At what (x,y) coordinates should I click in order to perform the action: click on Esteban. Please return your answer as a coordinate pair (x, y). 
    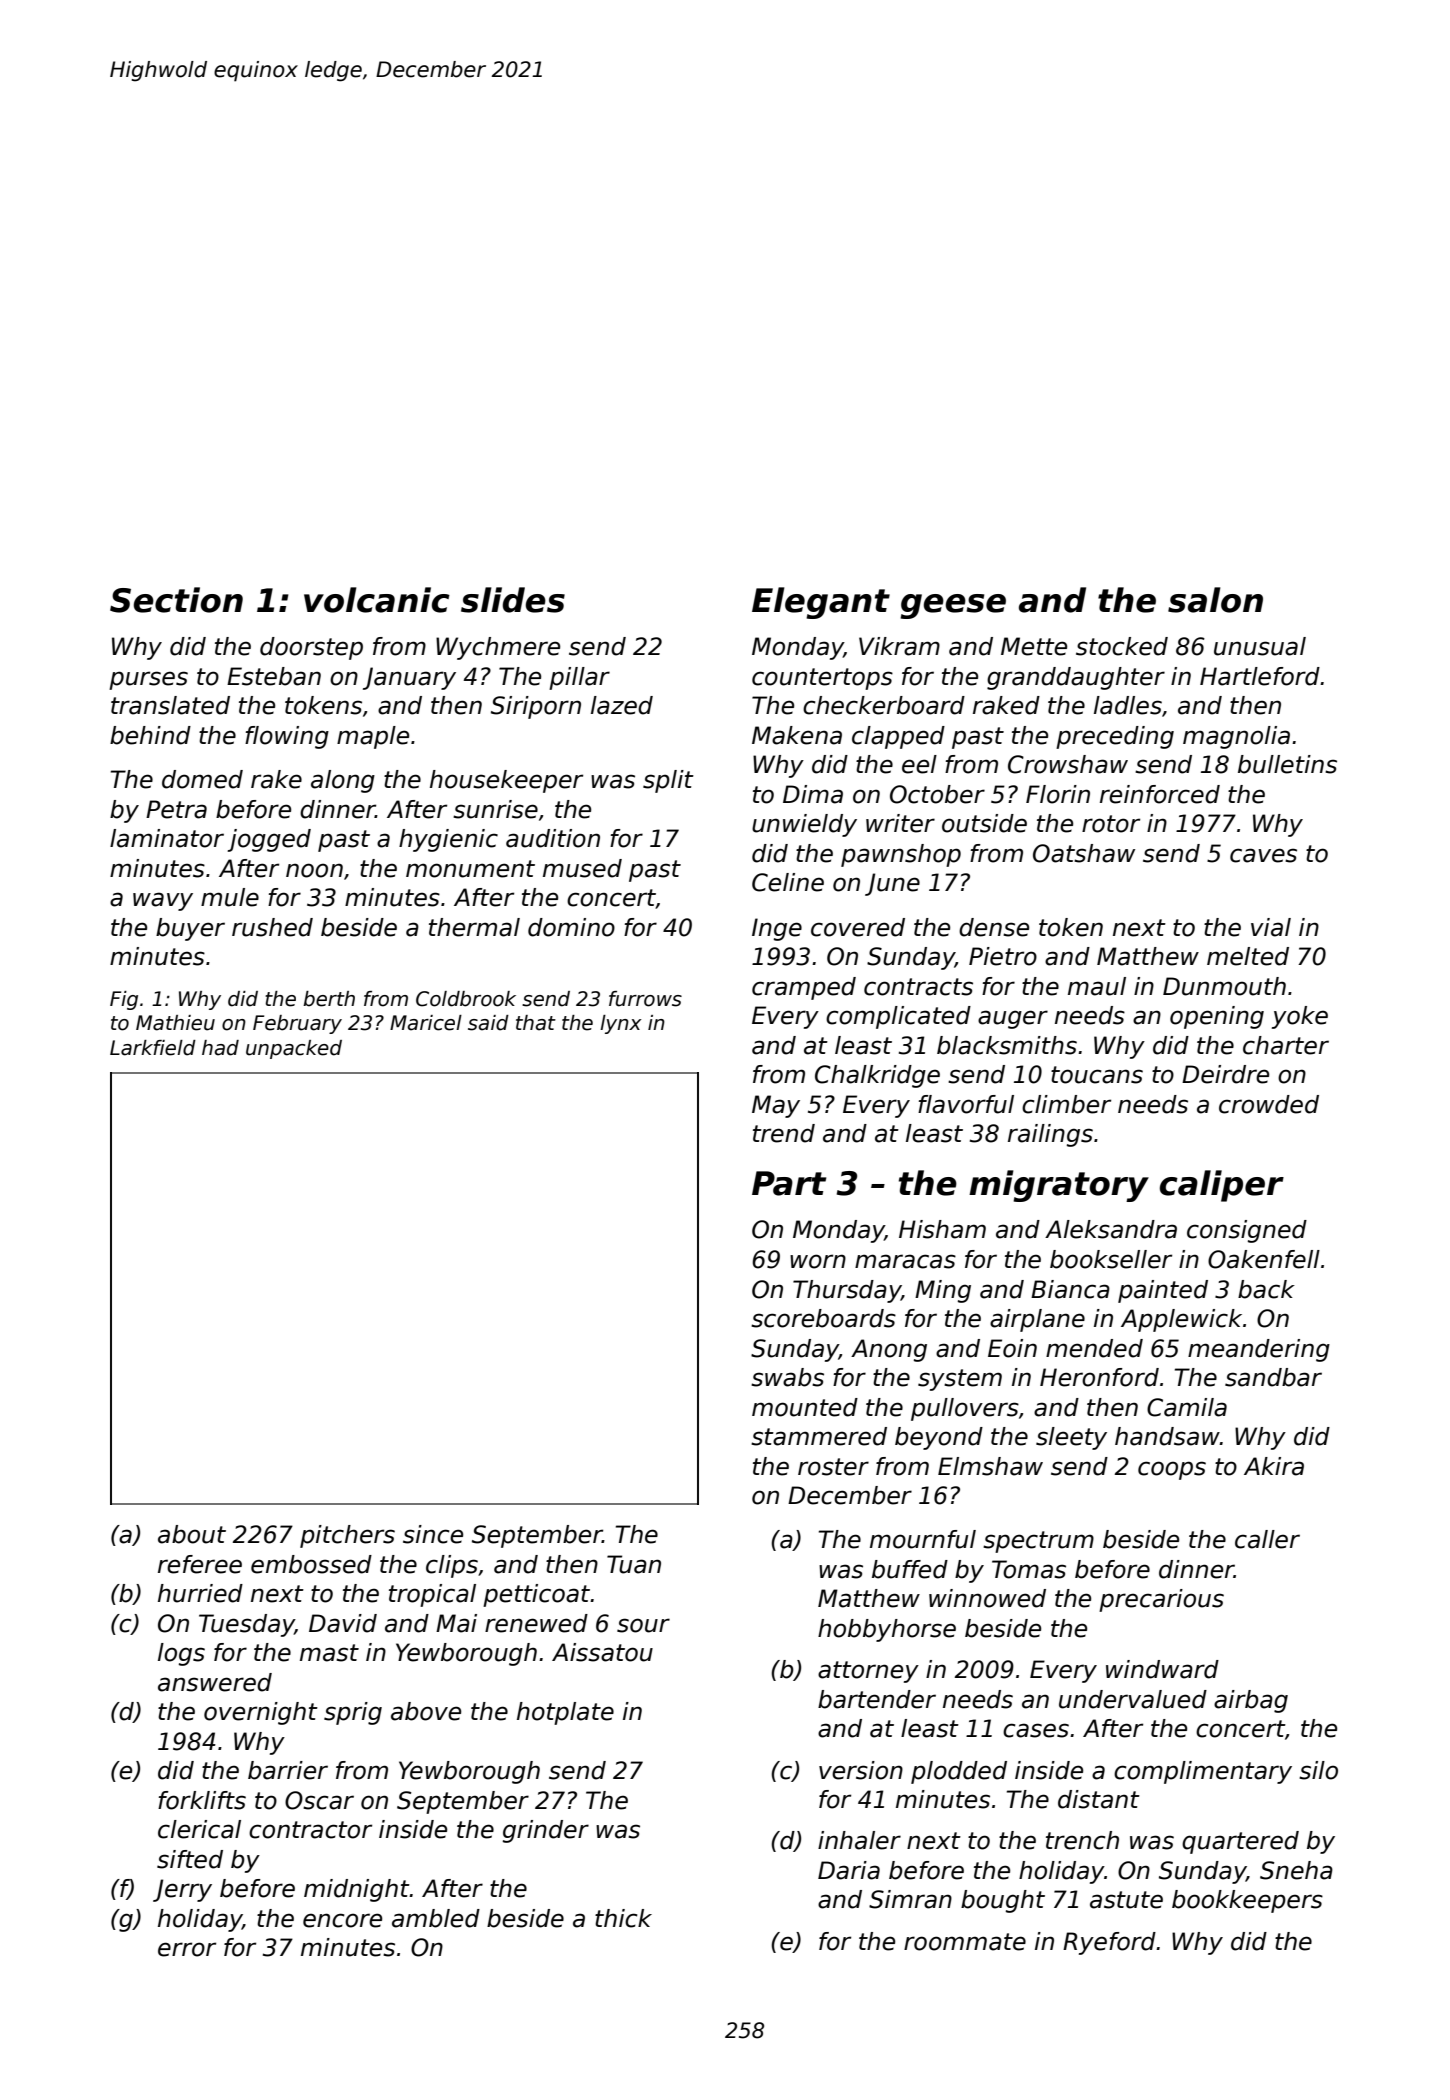
    Looking at the image, I should click on (274, 676).
